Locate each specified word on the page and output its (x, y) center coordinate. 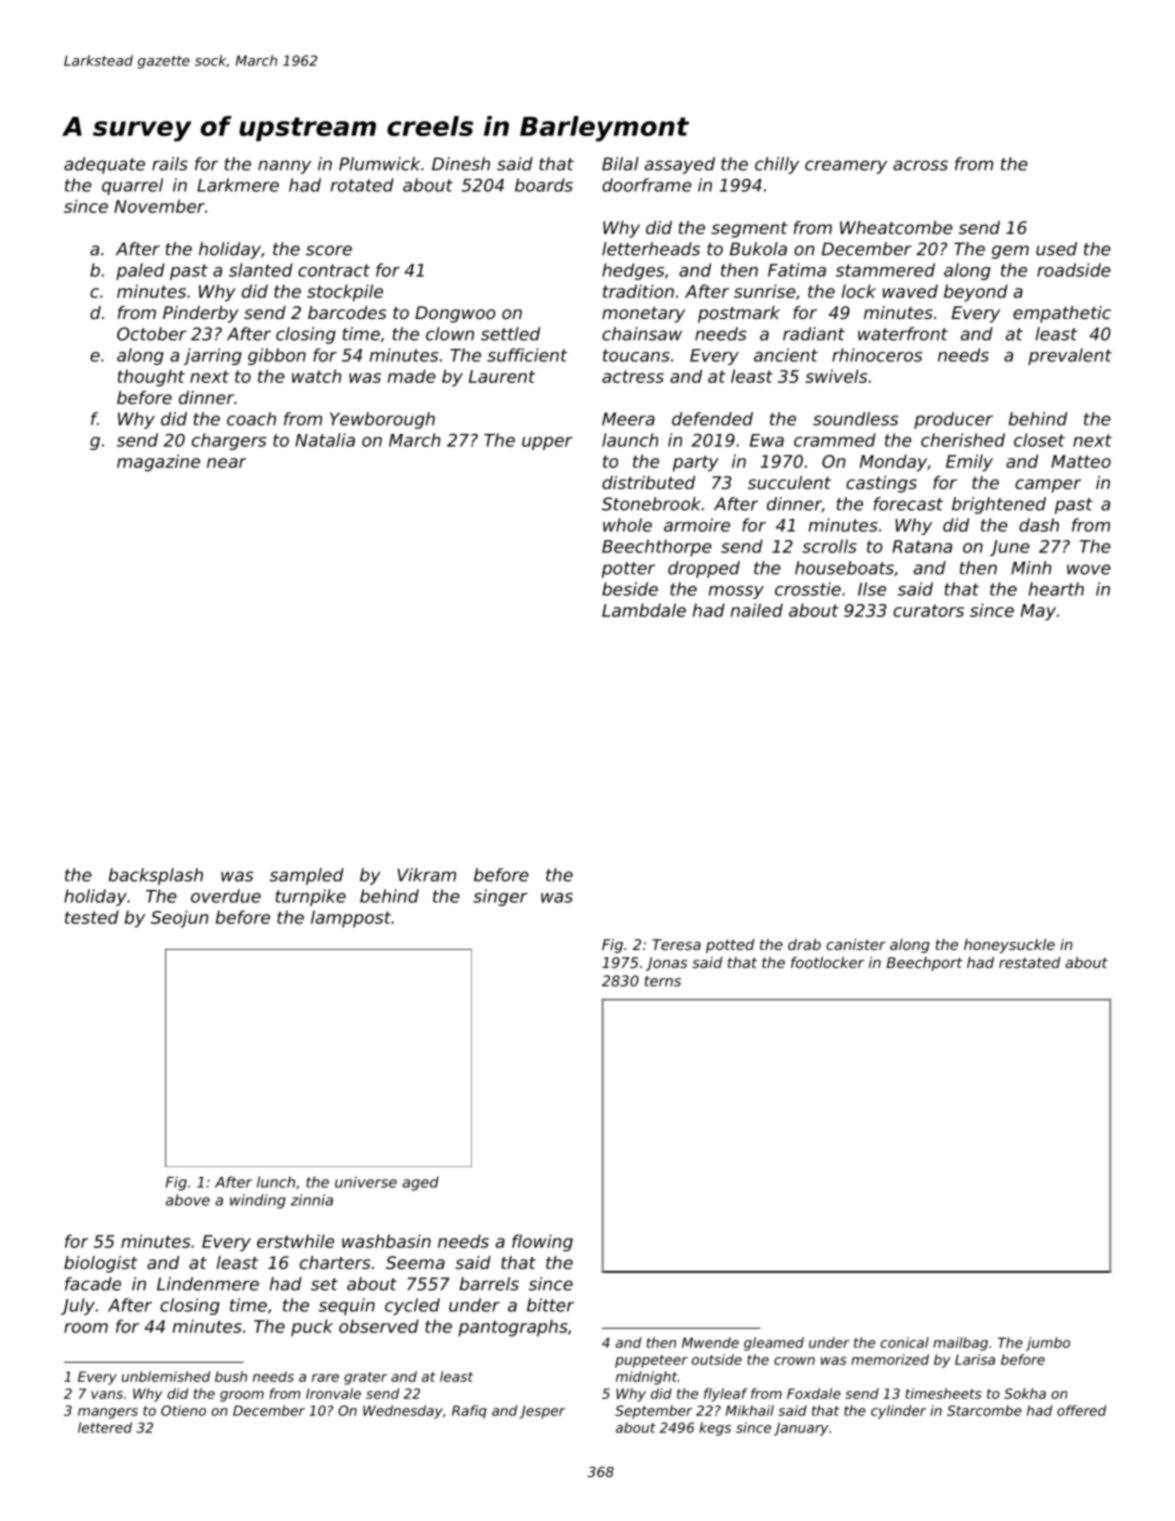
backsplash (156, 876)
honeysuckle (1009, 946)
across (920, 165)
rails (170, 164)
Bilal (620, 164)
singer (500, 897)
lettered (105, 1427)
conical (904, 1342)
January (801, 1429)
